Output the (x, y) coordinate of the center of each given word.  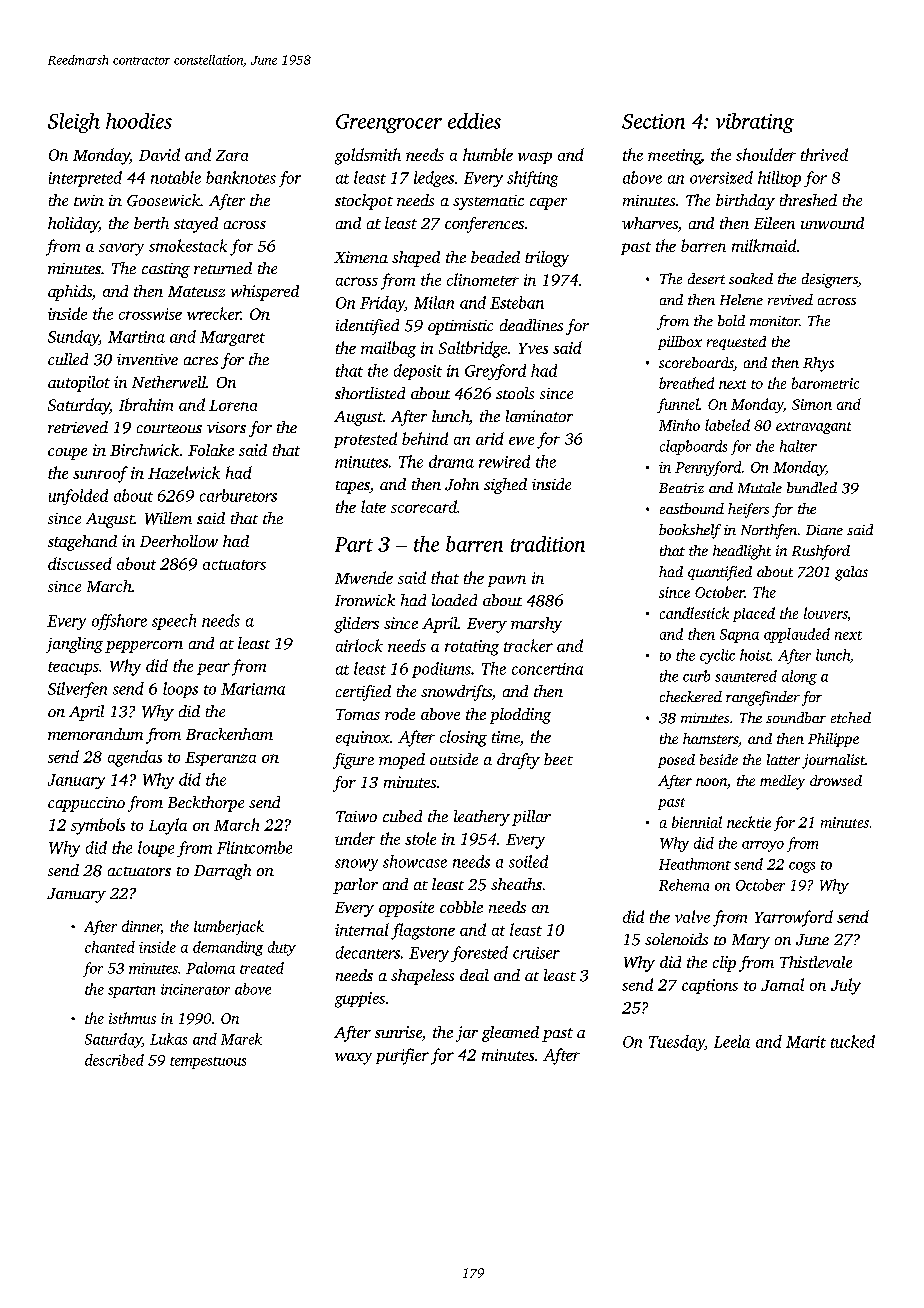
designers (830, 280)
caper (548, 204)
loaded (454, 600)
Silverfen (77, 690)
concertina (547, 669)
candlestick (694, 613)
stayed (196, 225)
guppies (360, 1000)
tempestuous (208, 1063)
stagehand (82, 543)
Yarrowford (794, 918)
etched (851, 717)
